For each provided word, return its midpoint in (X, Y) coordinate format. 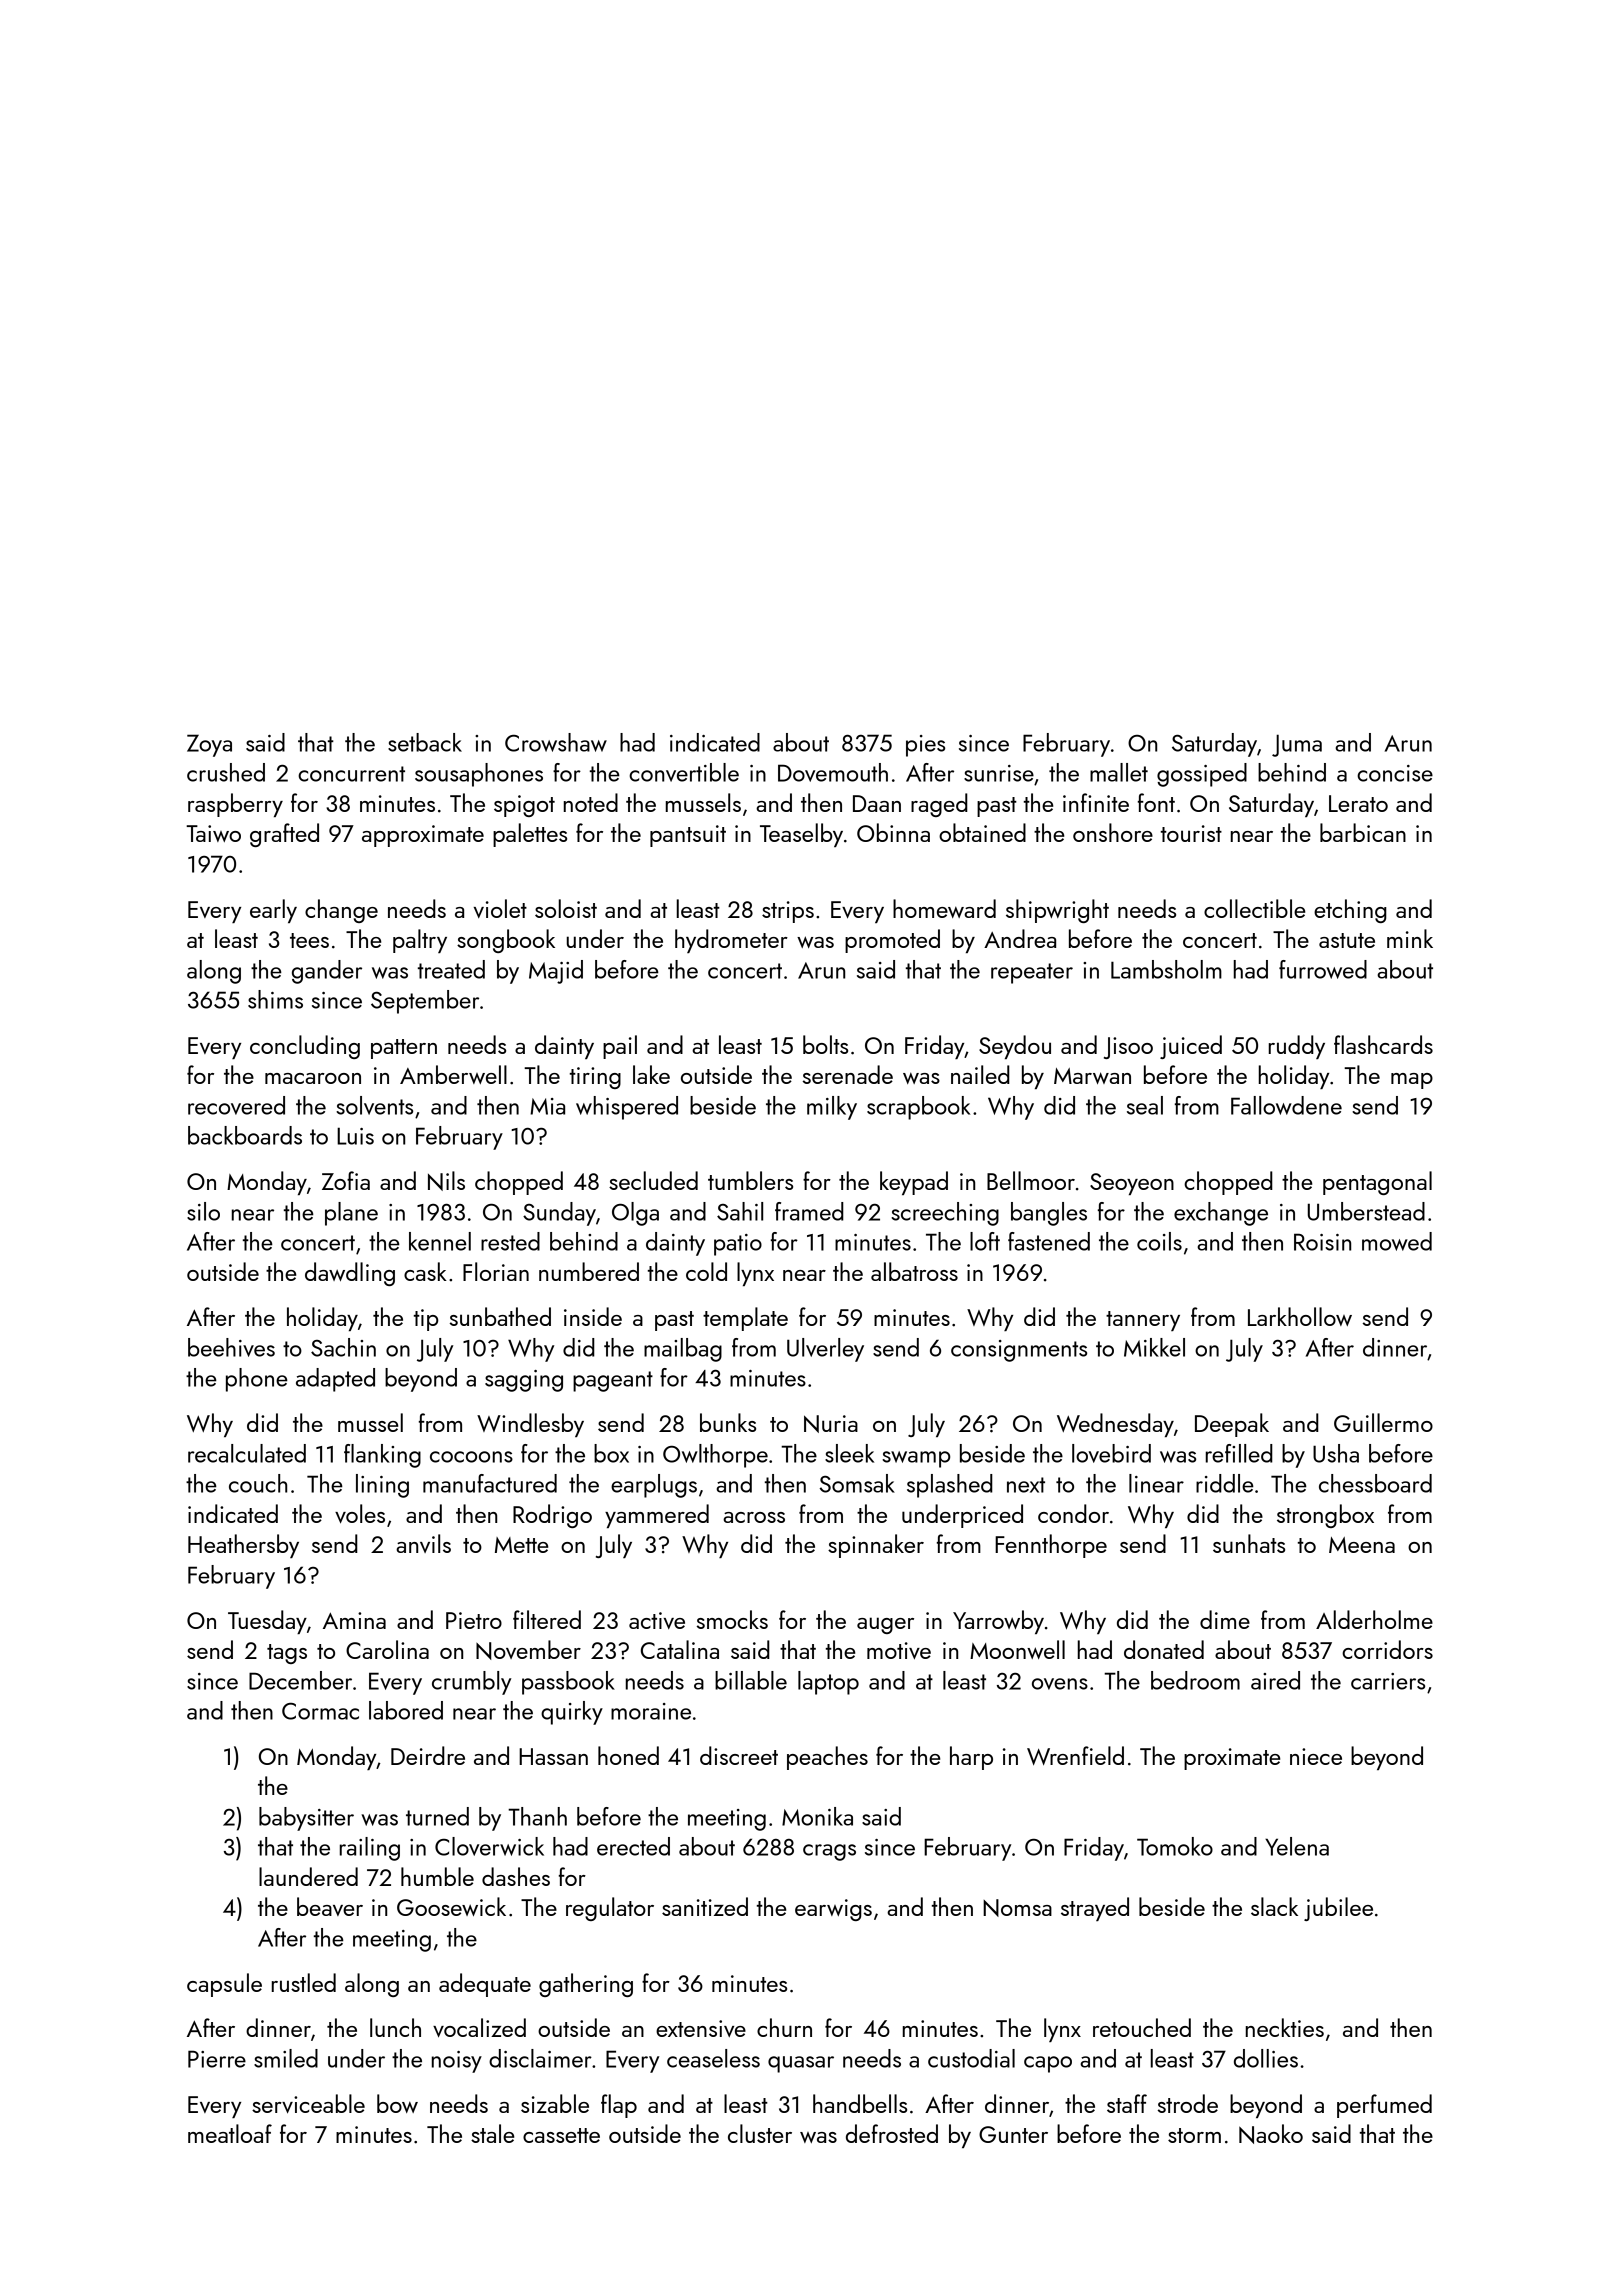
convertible (684, 772)
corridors (1387, 1649)
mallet (1119, 772)
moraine (651, 1711)
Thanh (537, 1816)
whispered (627, 1108)
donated (1164, 1649)
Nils (446, 1181)
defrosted (892, 2133)
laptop (828, 1683)
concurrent (351, 774)
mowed (1397, 1241)
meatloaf (230, 2133)
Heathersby (243, 1546)
